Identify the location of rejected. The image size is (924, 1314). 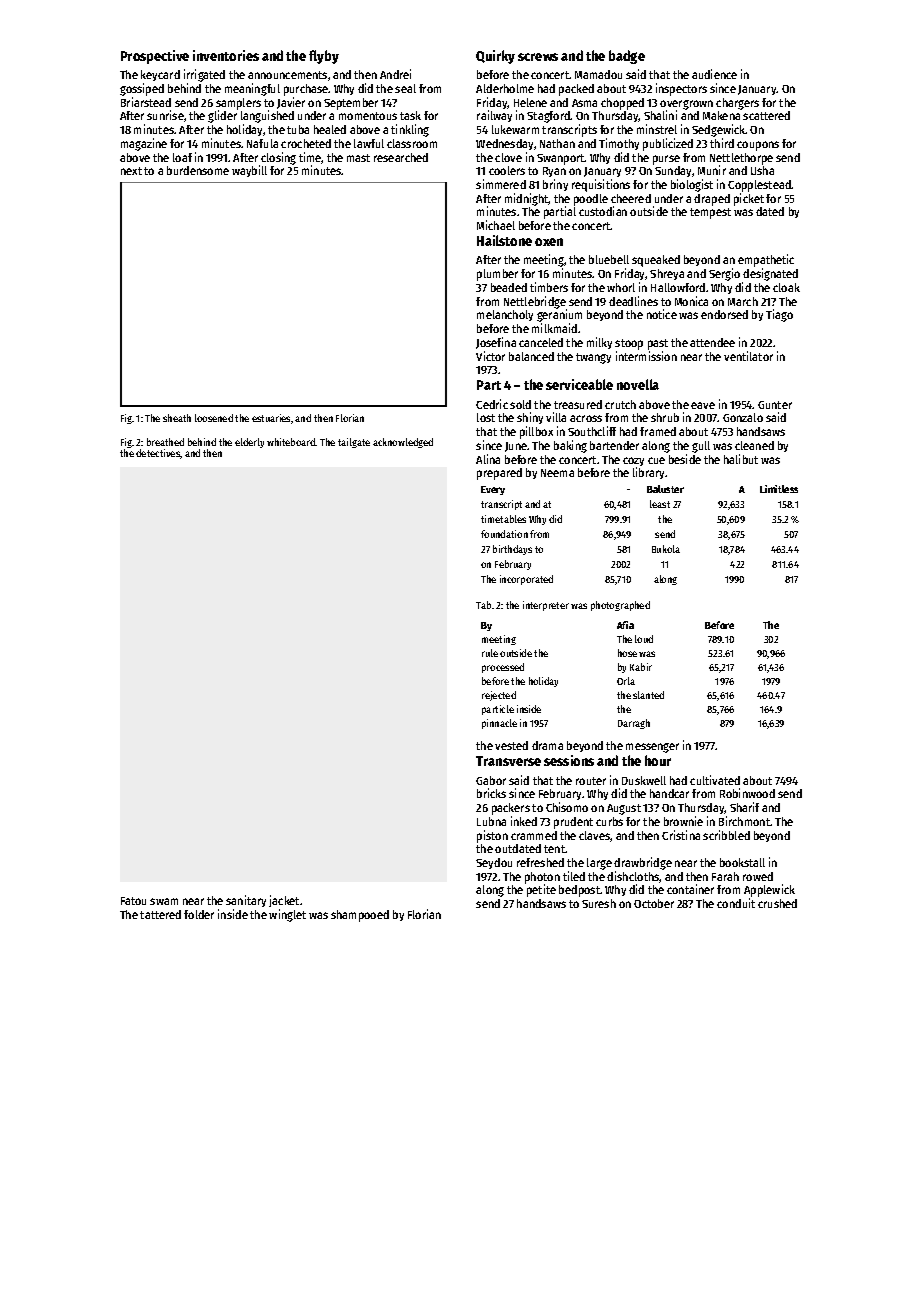
(499, 696).
